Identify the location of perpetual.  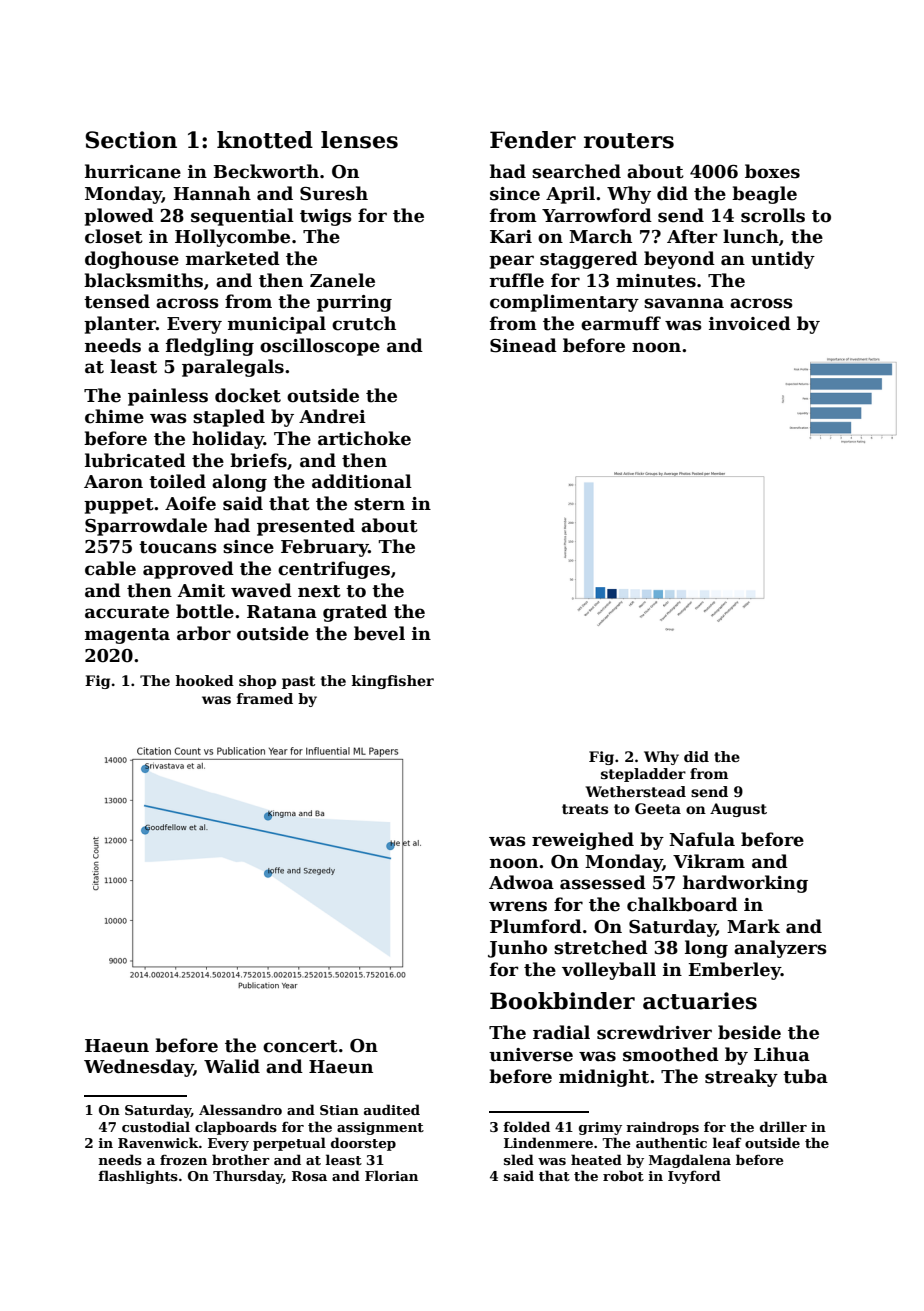
(289, 1144).
